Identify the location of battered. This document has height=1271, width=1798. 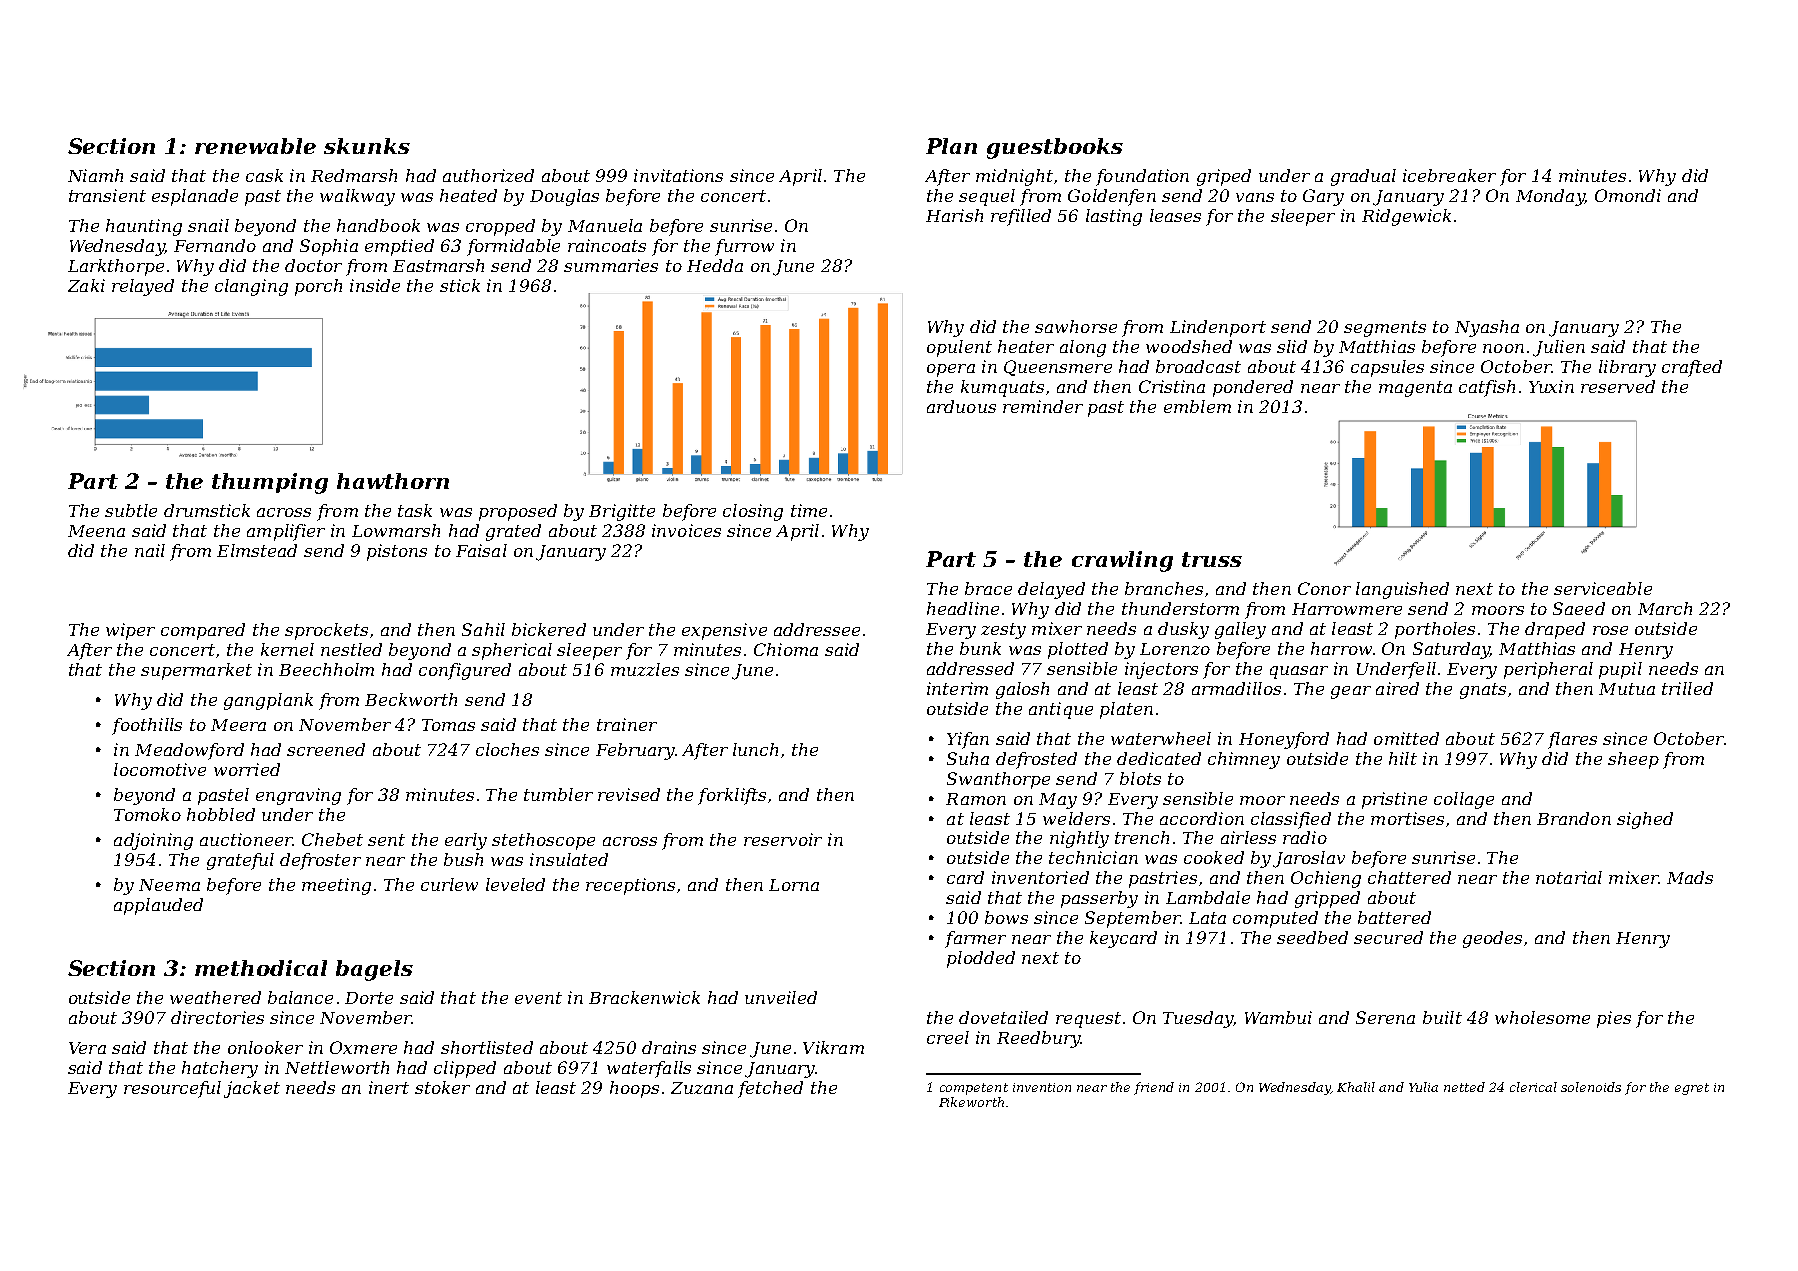
(1394, 917).
